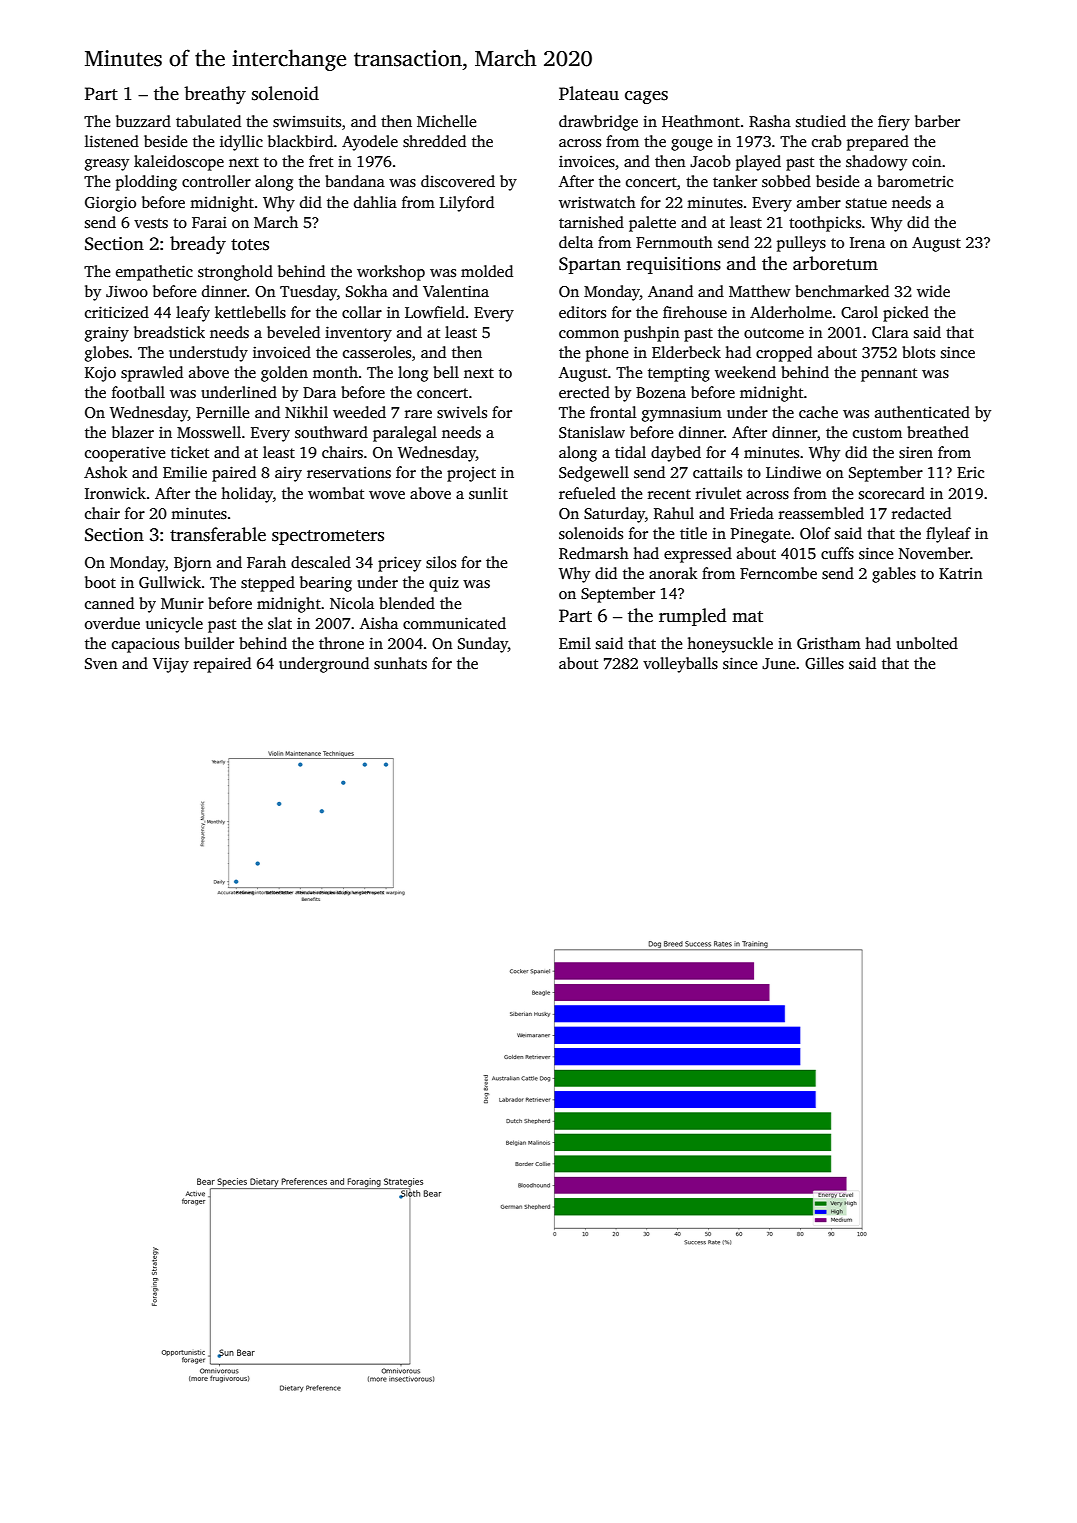 The width and height of the screenshot is (1077, 1523). What do you see at coordinates (101, 664) in the screenshot?
I see `Sven` at bounding box center [101, 664].
